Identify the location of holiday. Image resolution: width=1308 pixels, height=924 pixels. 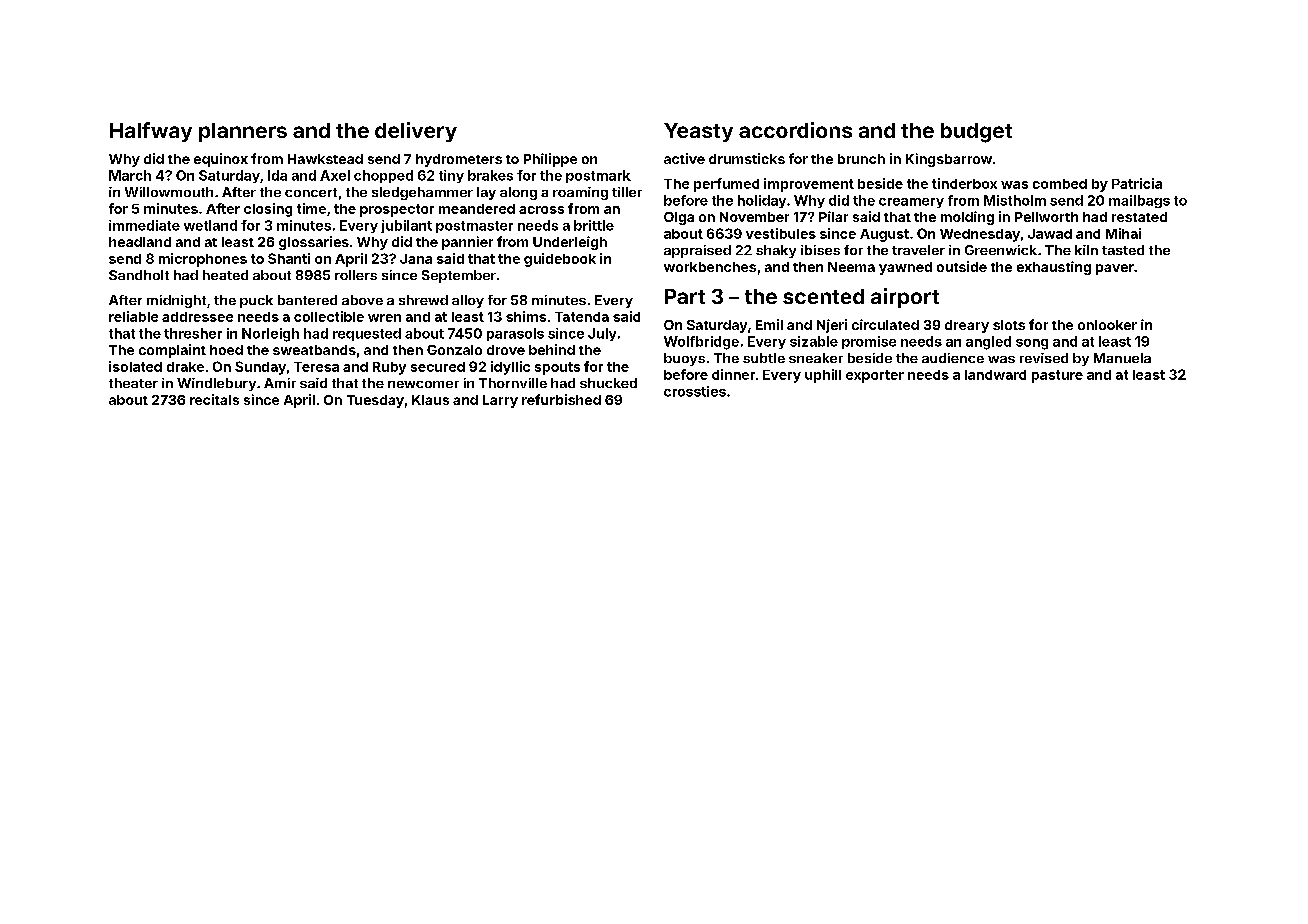
(762, 201).
